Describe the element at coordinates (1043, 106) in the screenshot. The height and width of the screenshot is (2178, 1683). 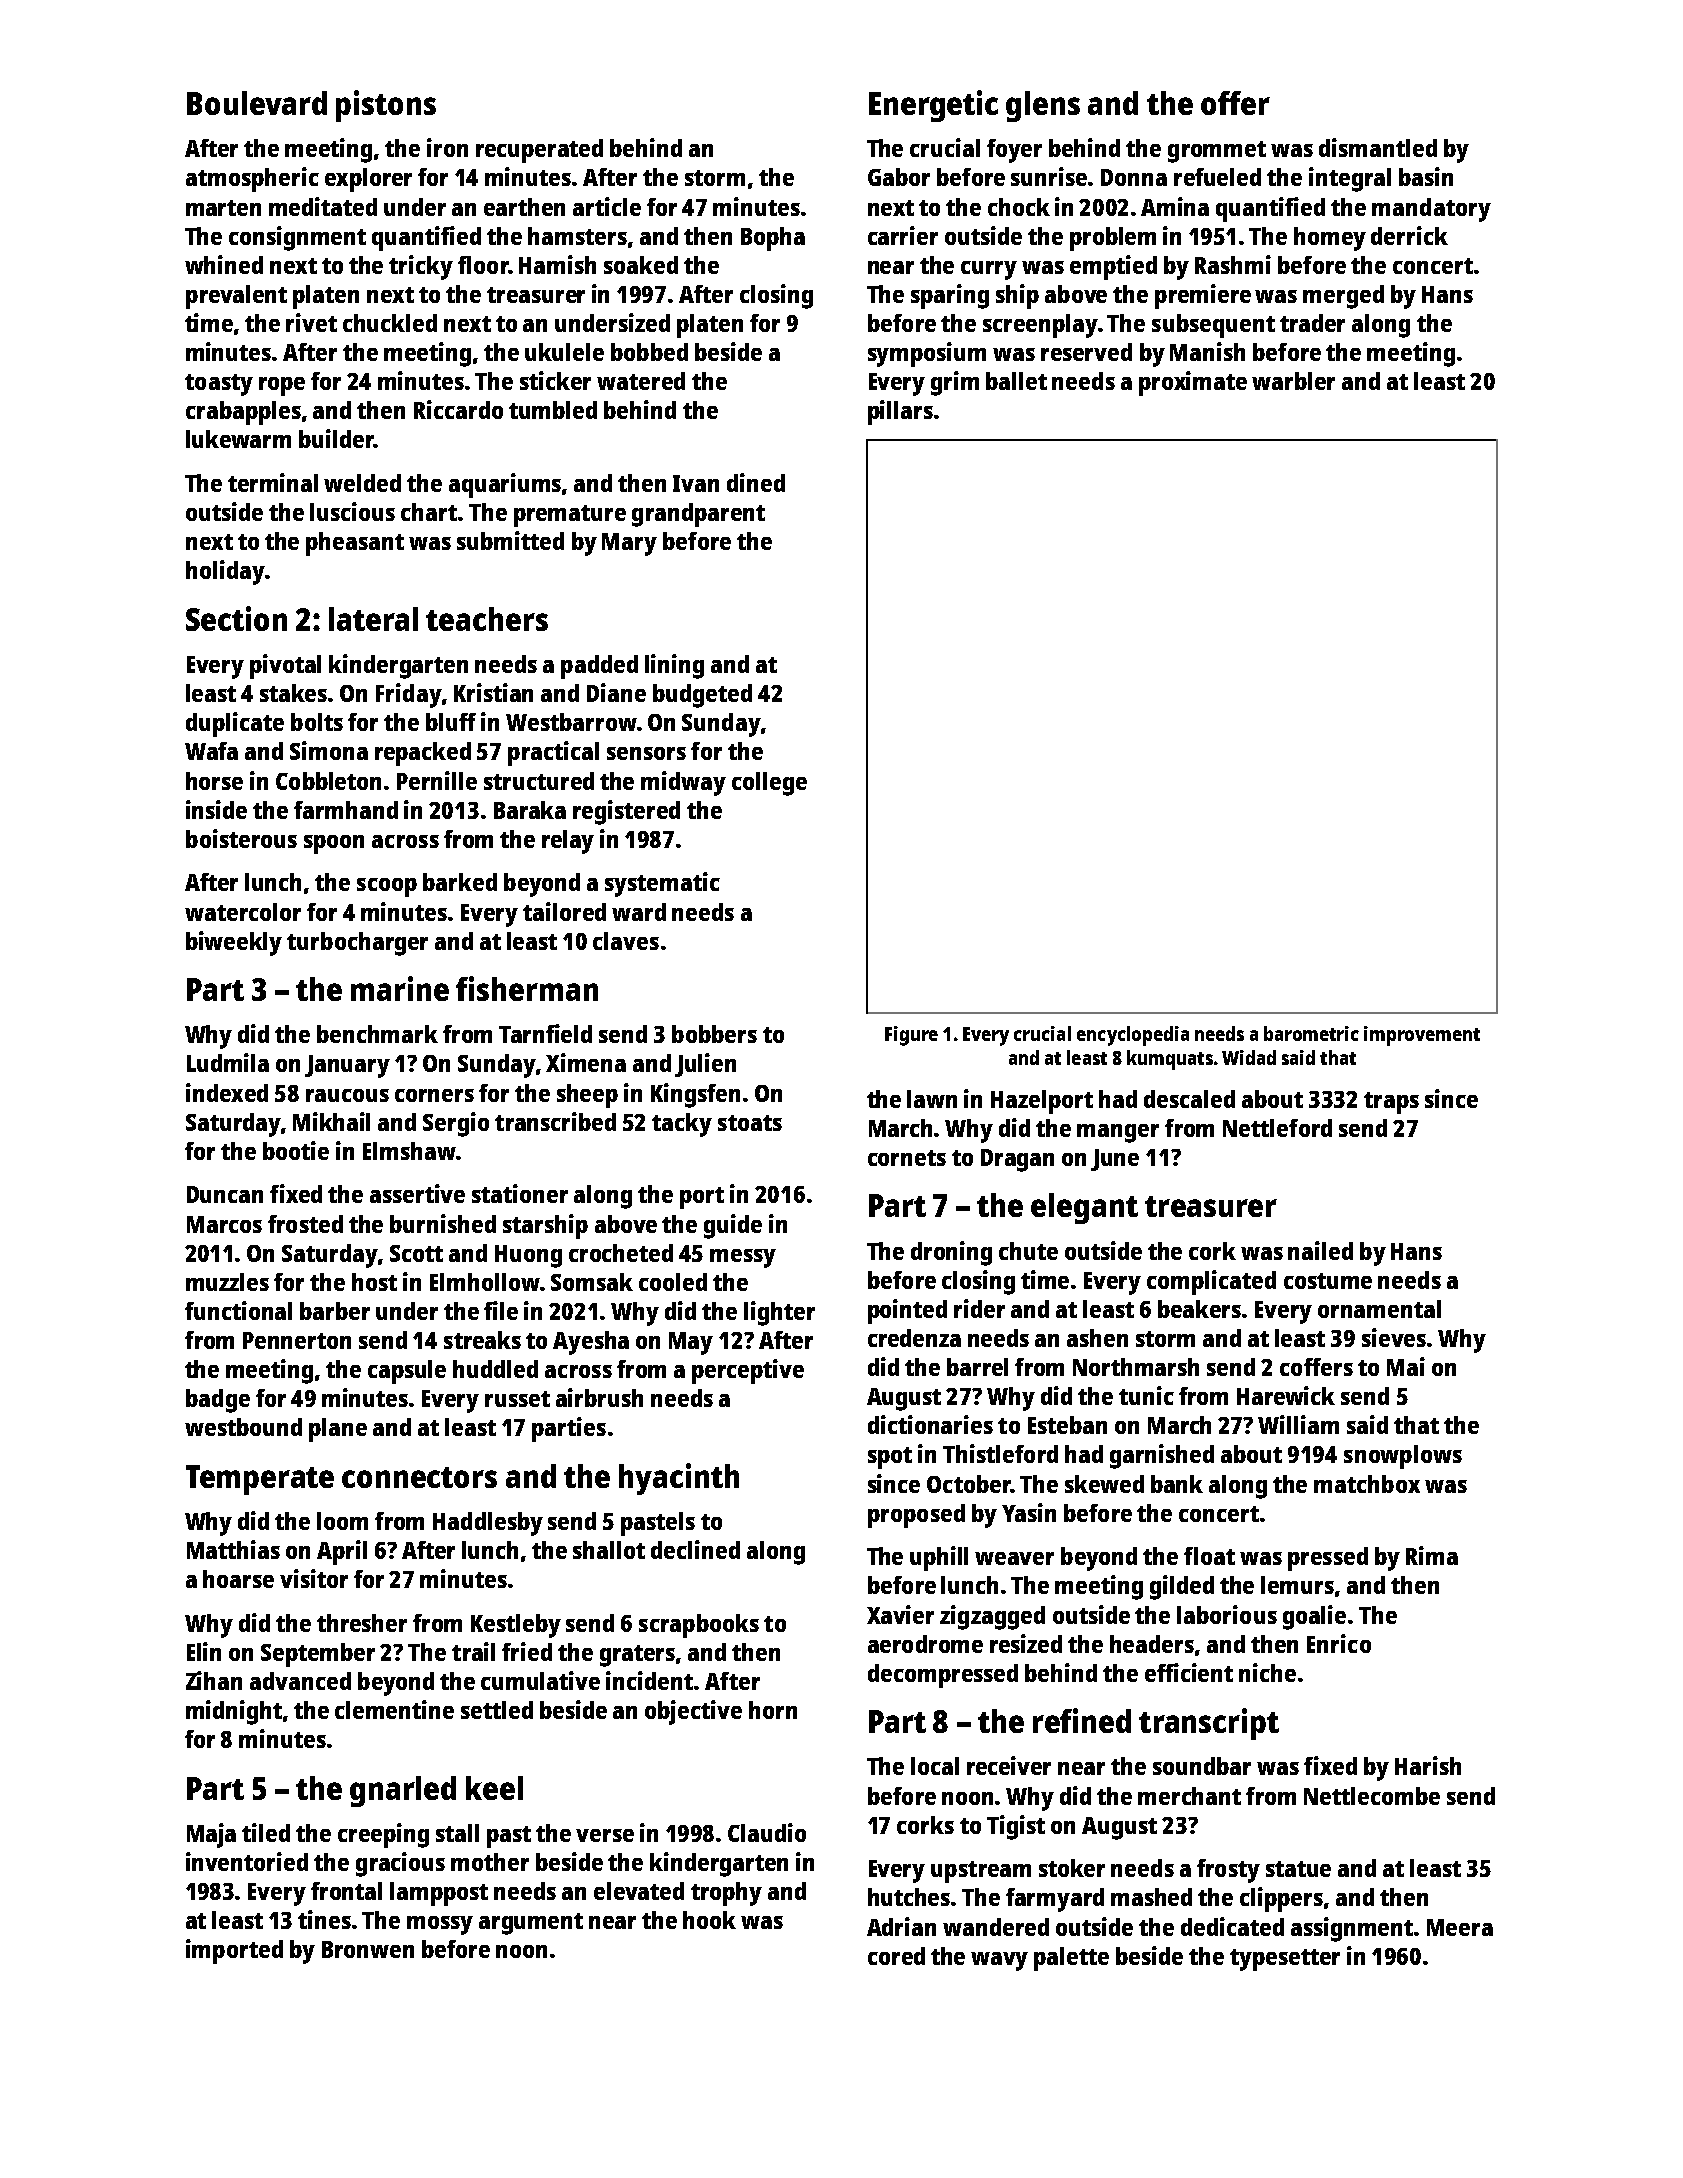
I see `glens` at that location.
